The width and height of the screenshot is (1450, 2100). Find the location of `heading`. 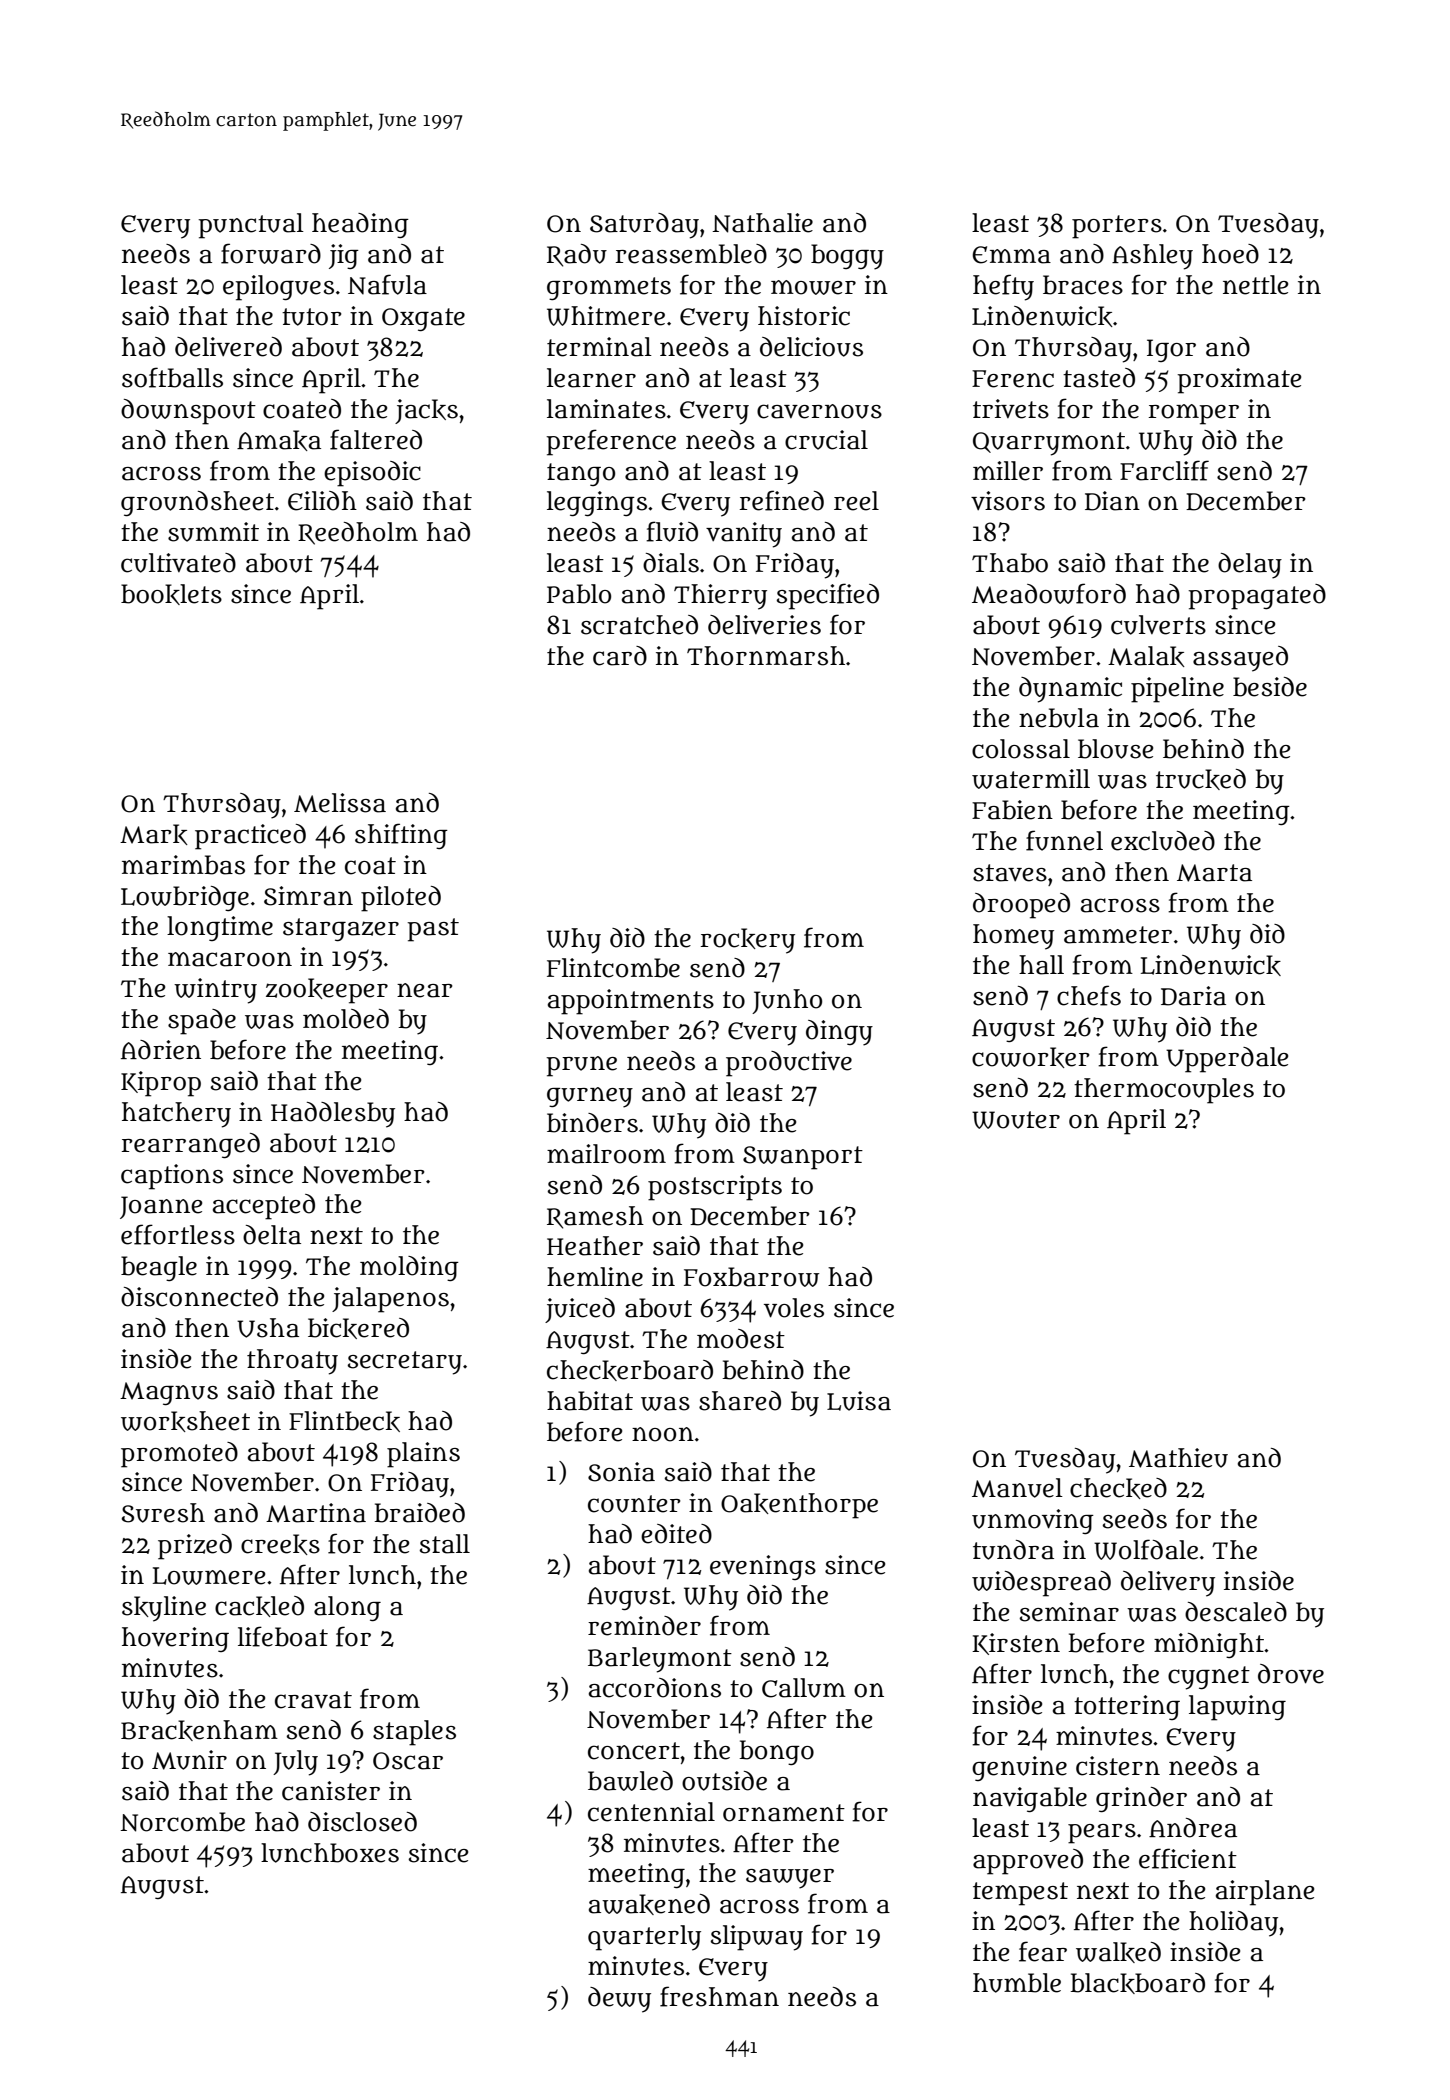

heading is located at coordinates (360, 225).
